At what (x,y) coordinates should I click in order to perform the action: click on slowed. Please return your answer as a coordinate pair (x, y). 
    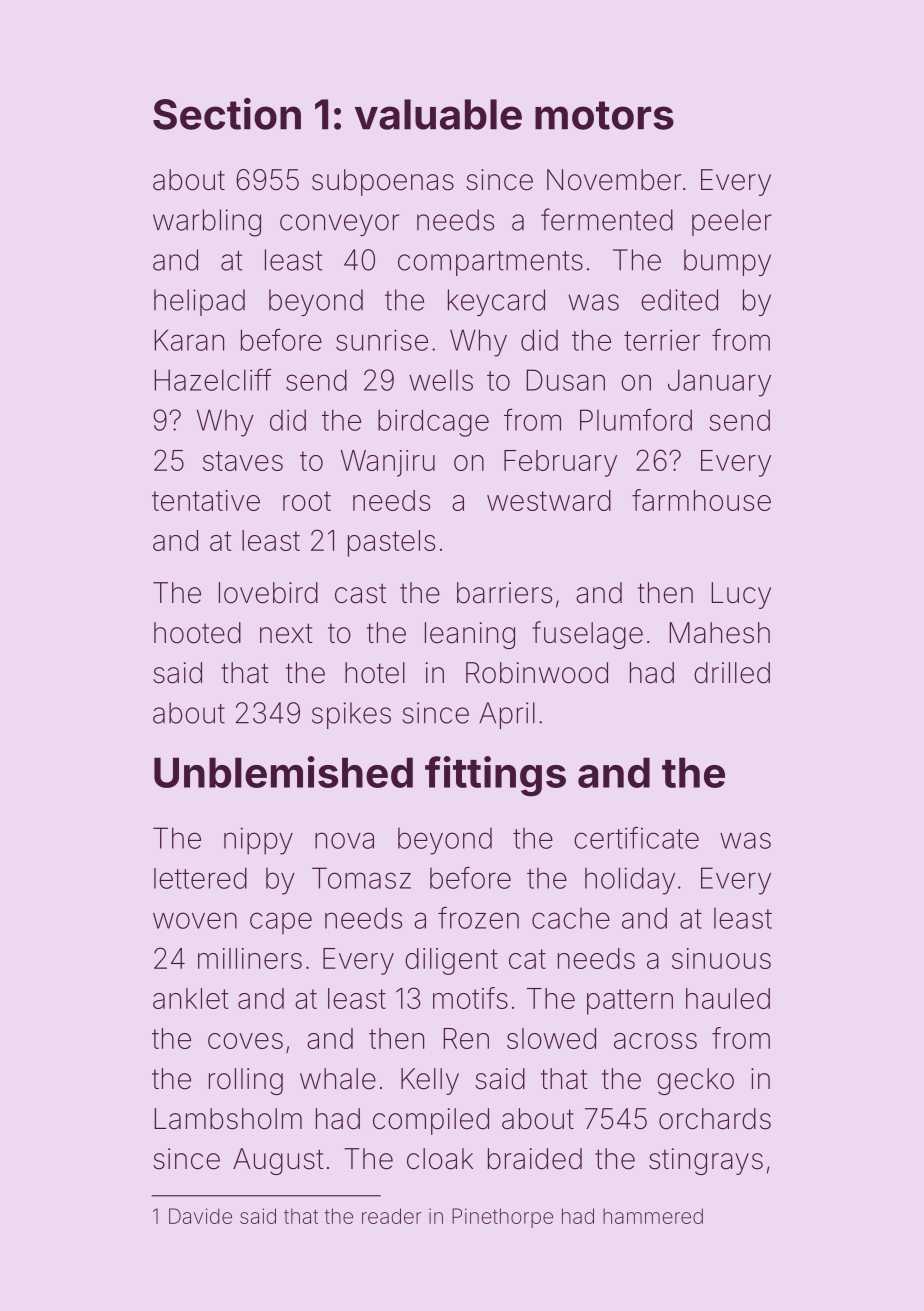
    Looking at the image, I should click on (551, 1038).
